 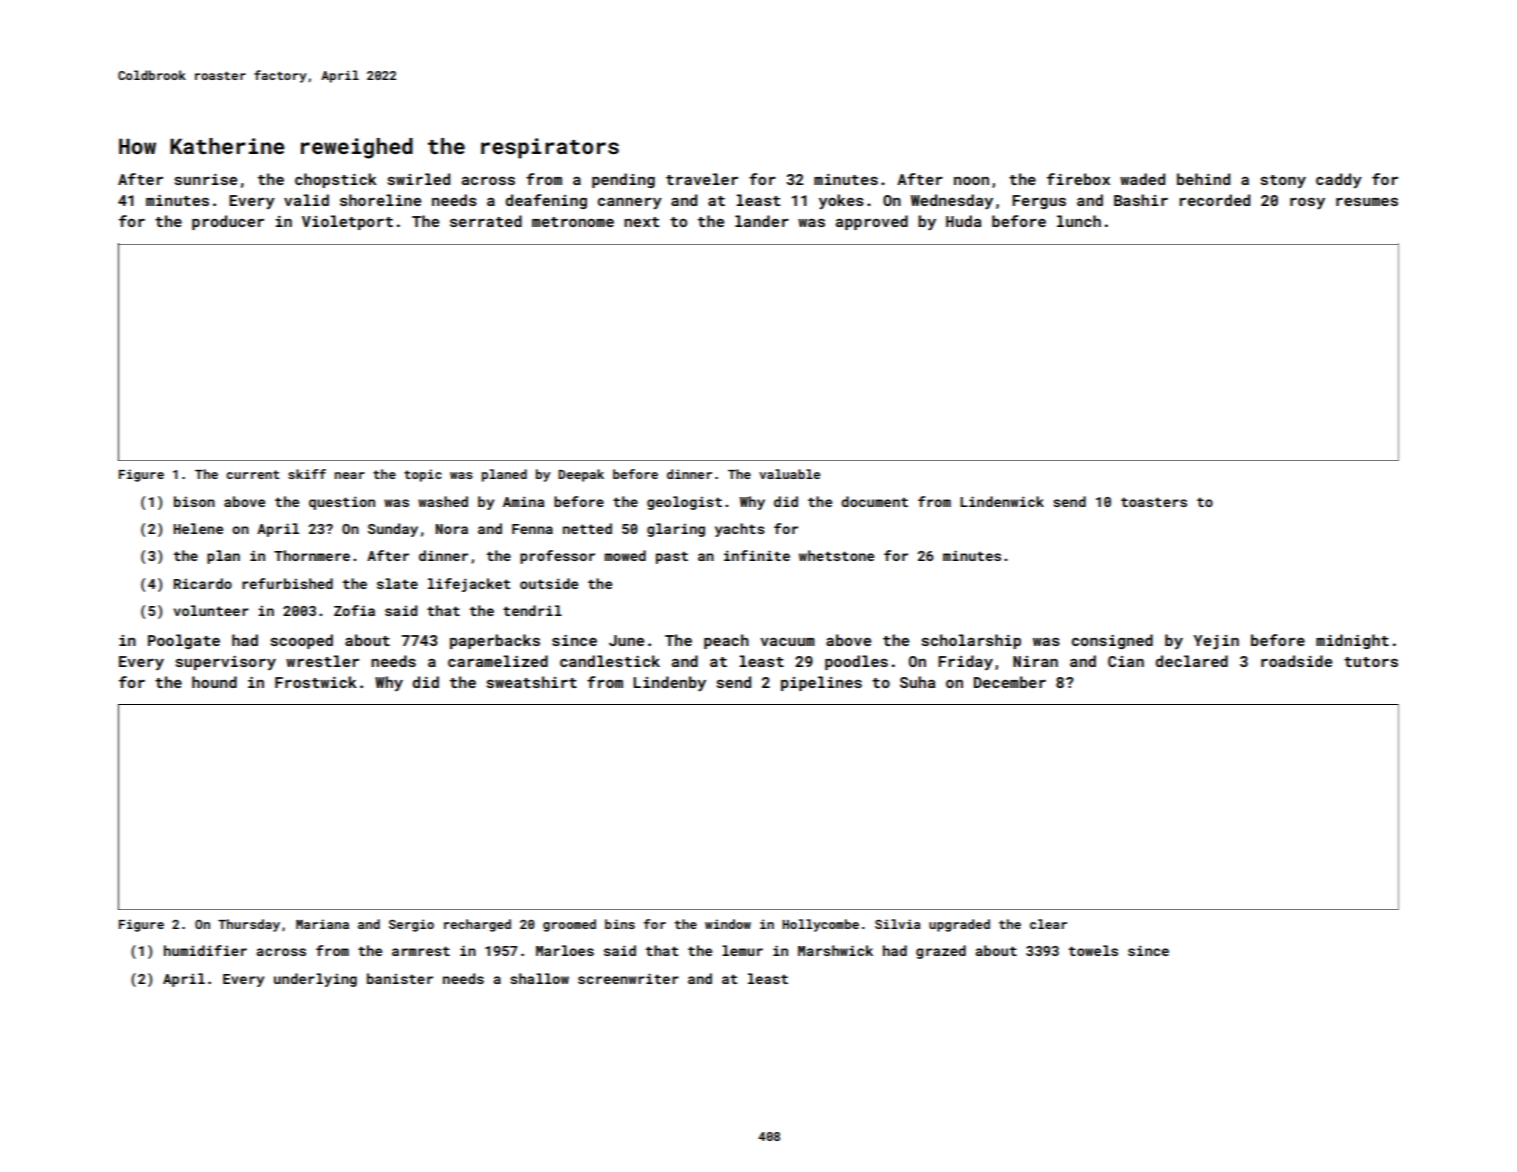 What do you see at coordinates (249, 925) in the image?
I see `Thursday` at bounding box center [249, 925].
